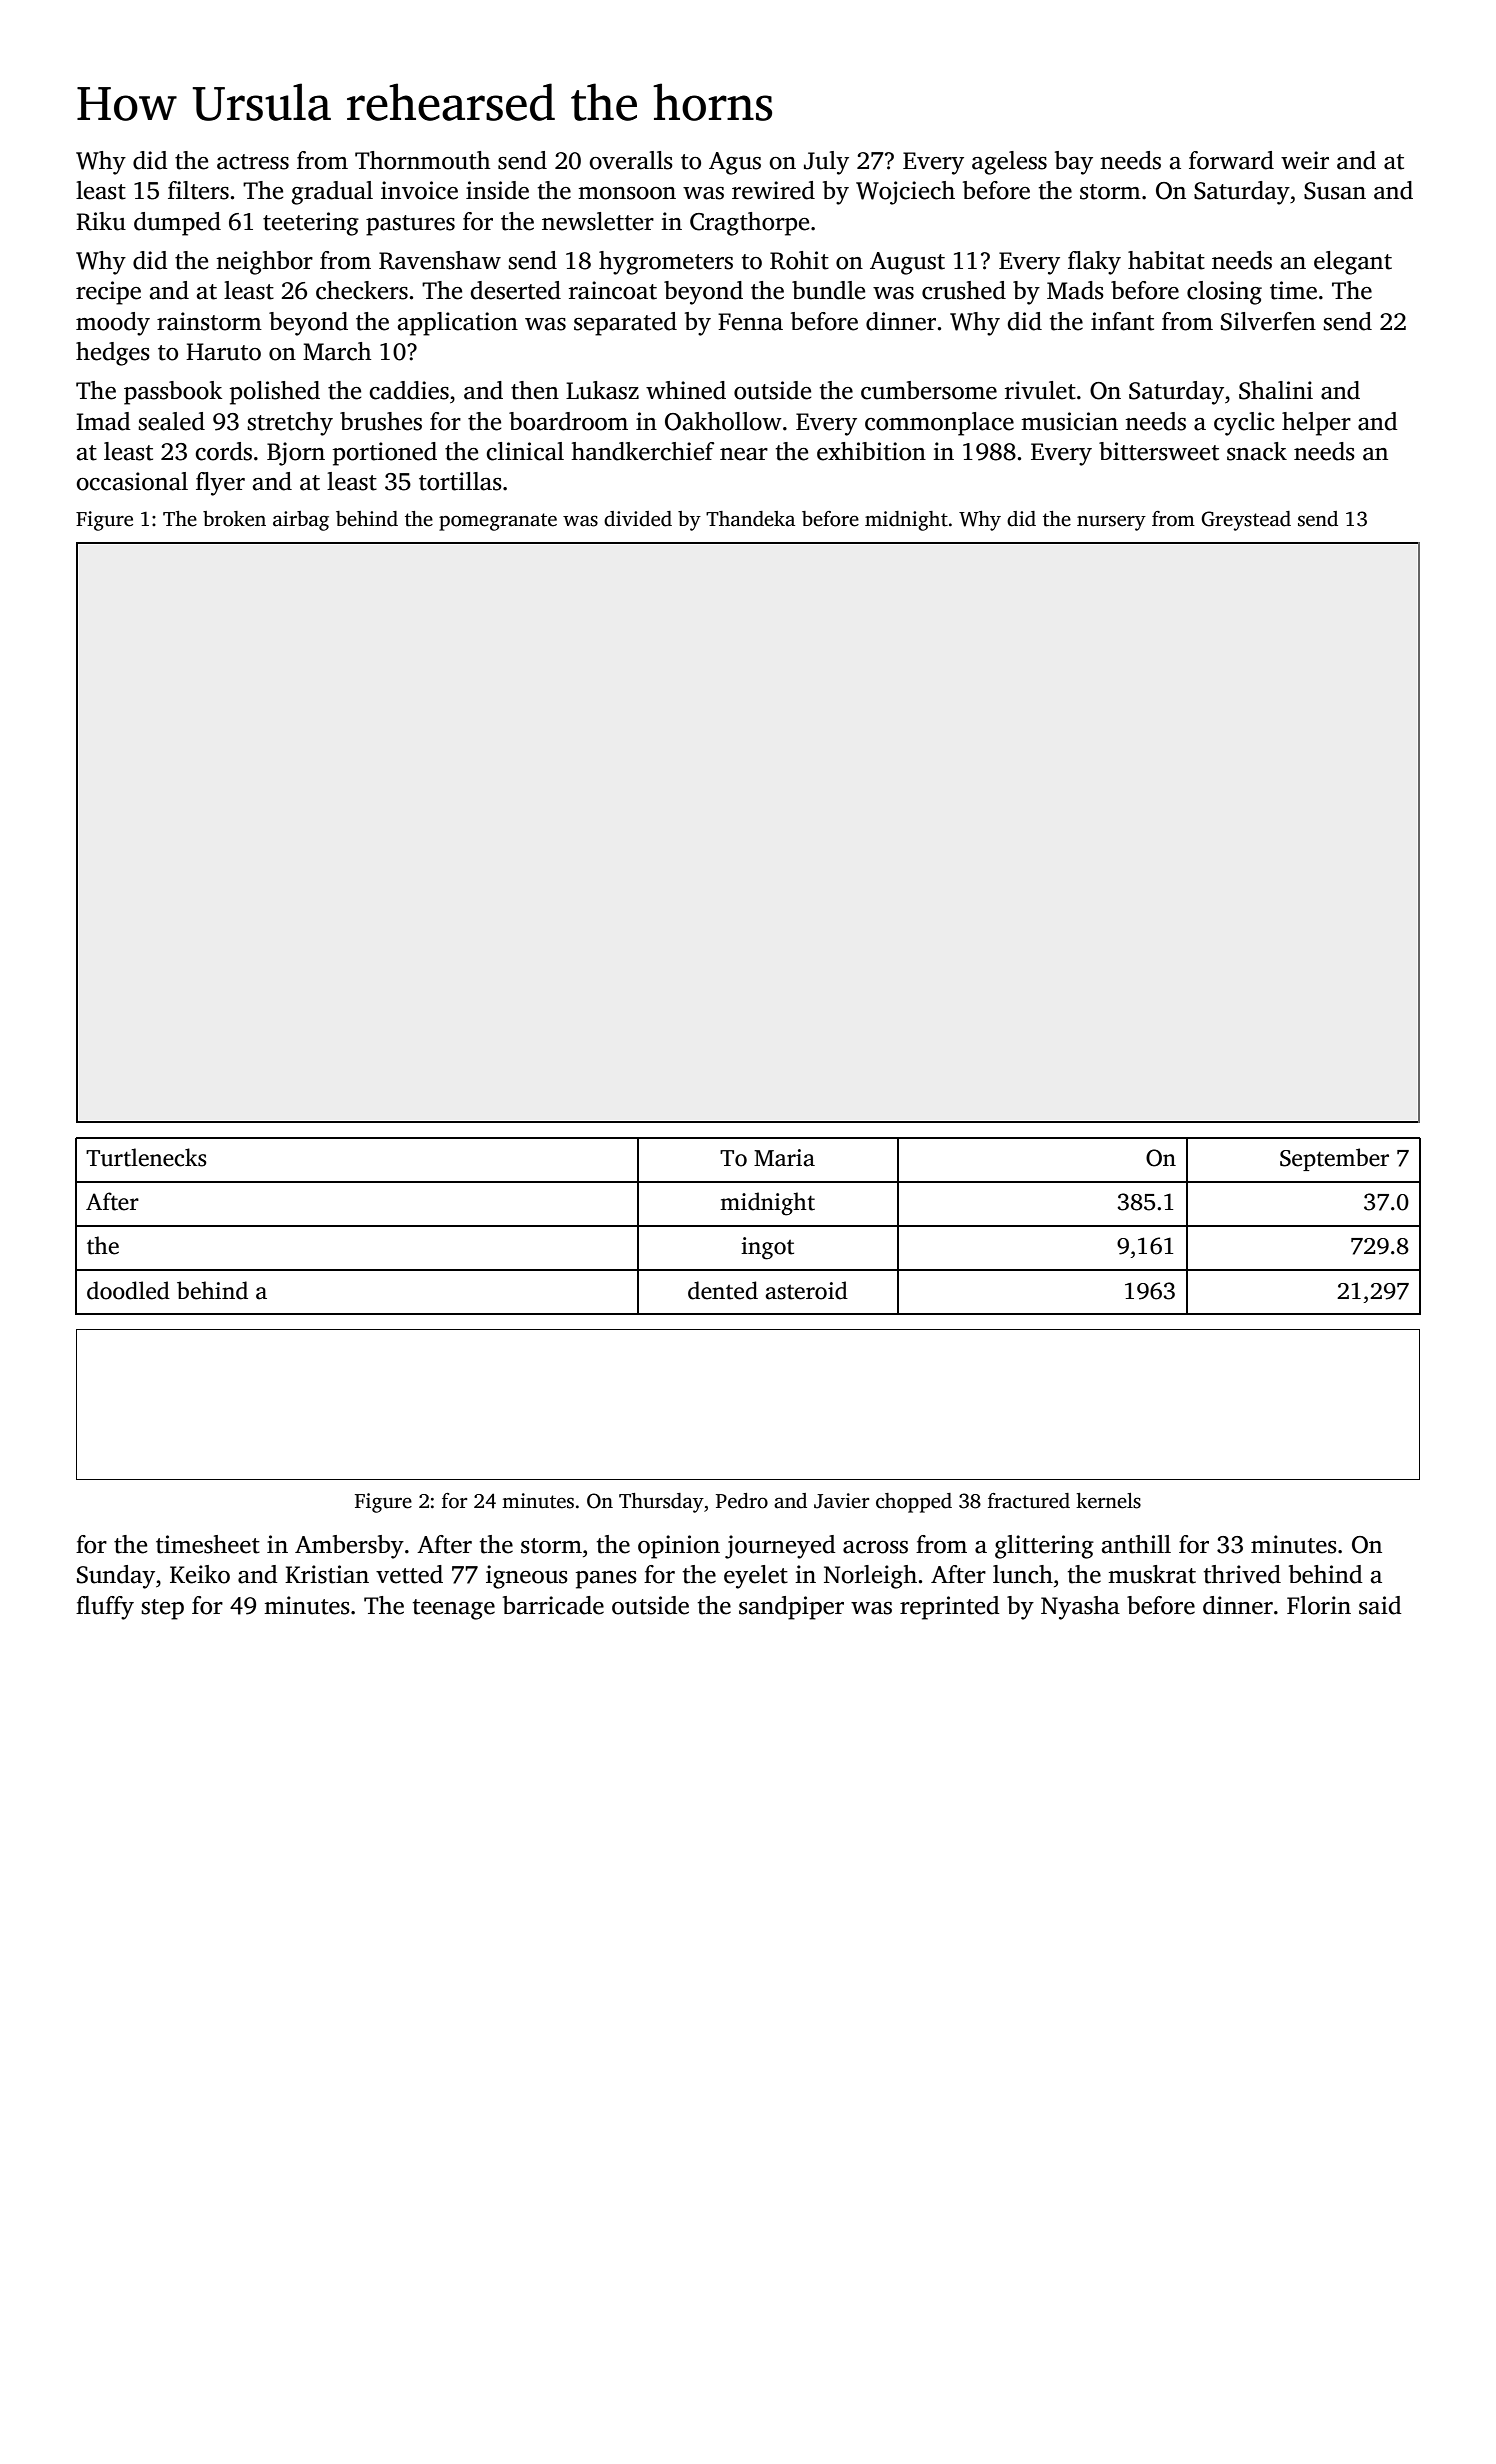 The height and width of the page is (2464, 1496). Describe the element at coordinates (454, 1609) in the page. I see `teenage` at that location.
